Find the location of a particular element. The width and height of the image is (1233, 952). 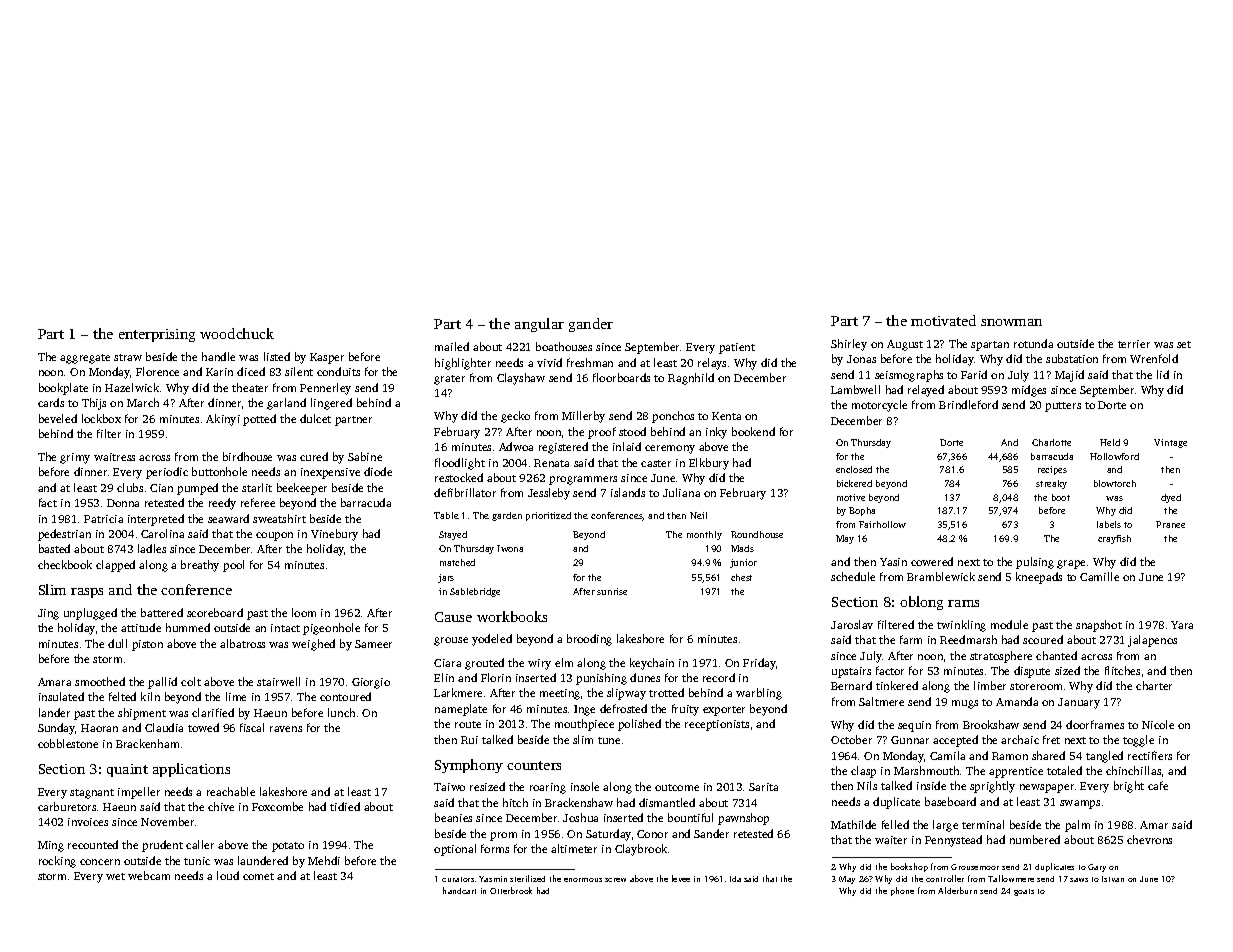

webcam is located at coordinates (149, 875).
